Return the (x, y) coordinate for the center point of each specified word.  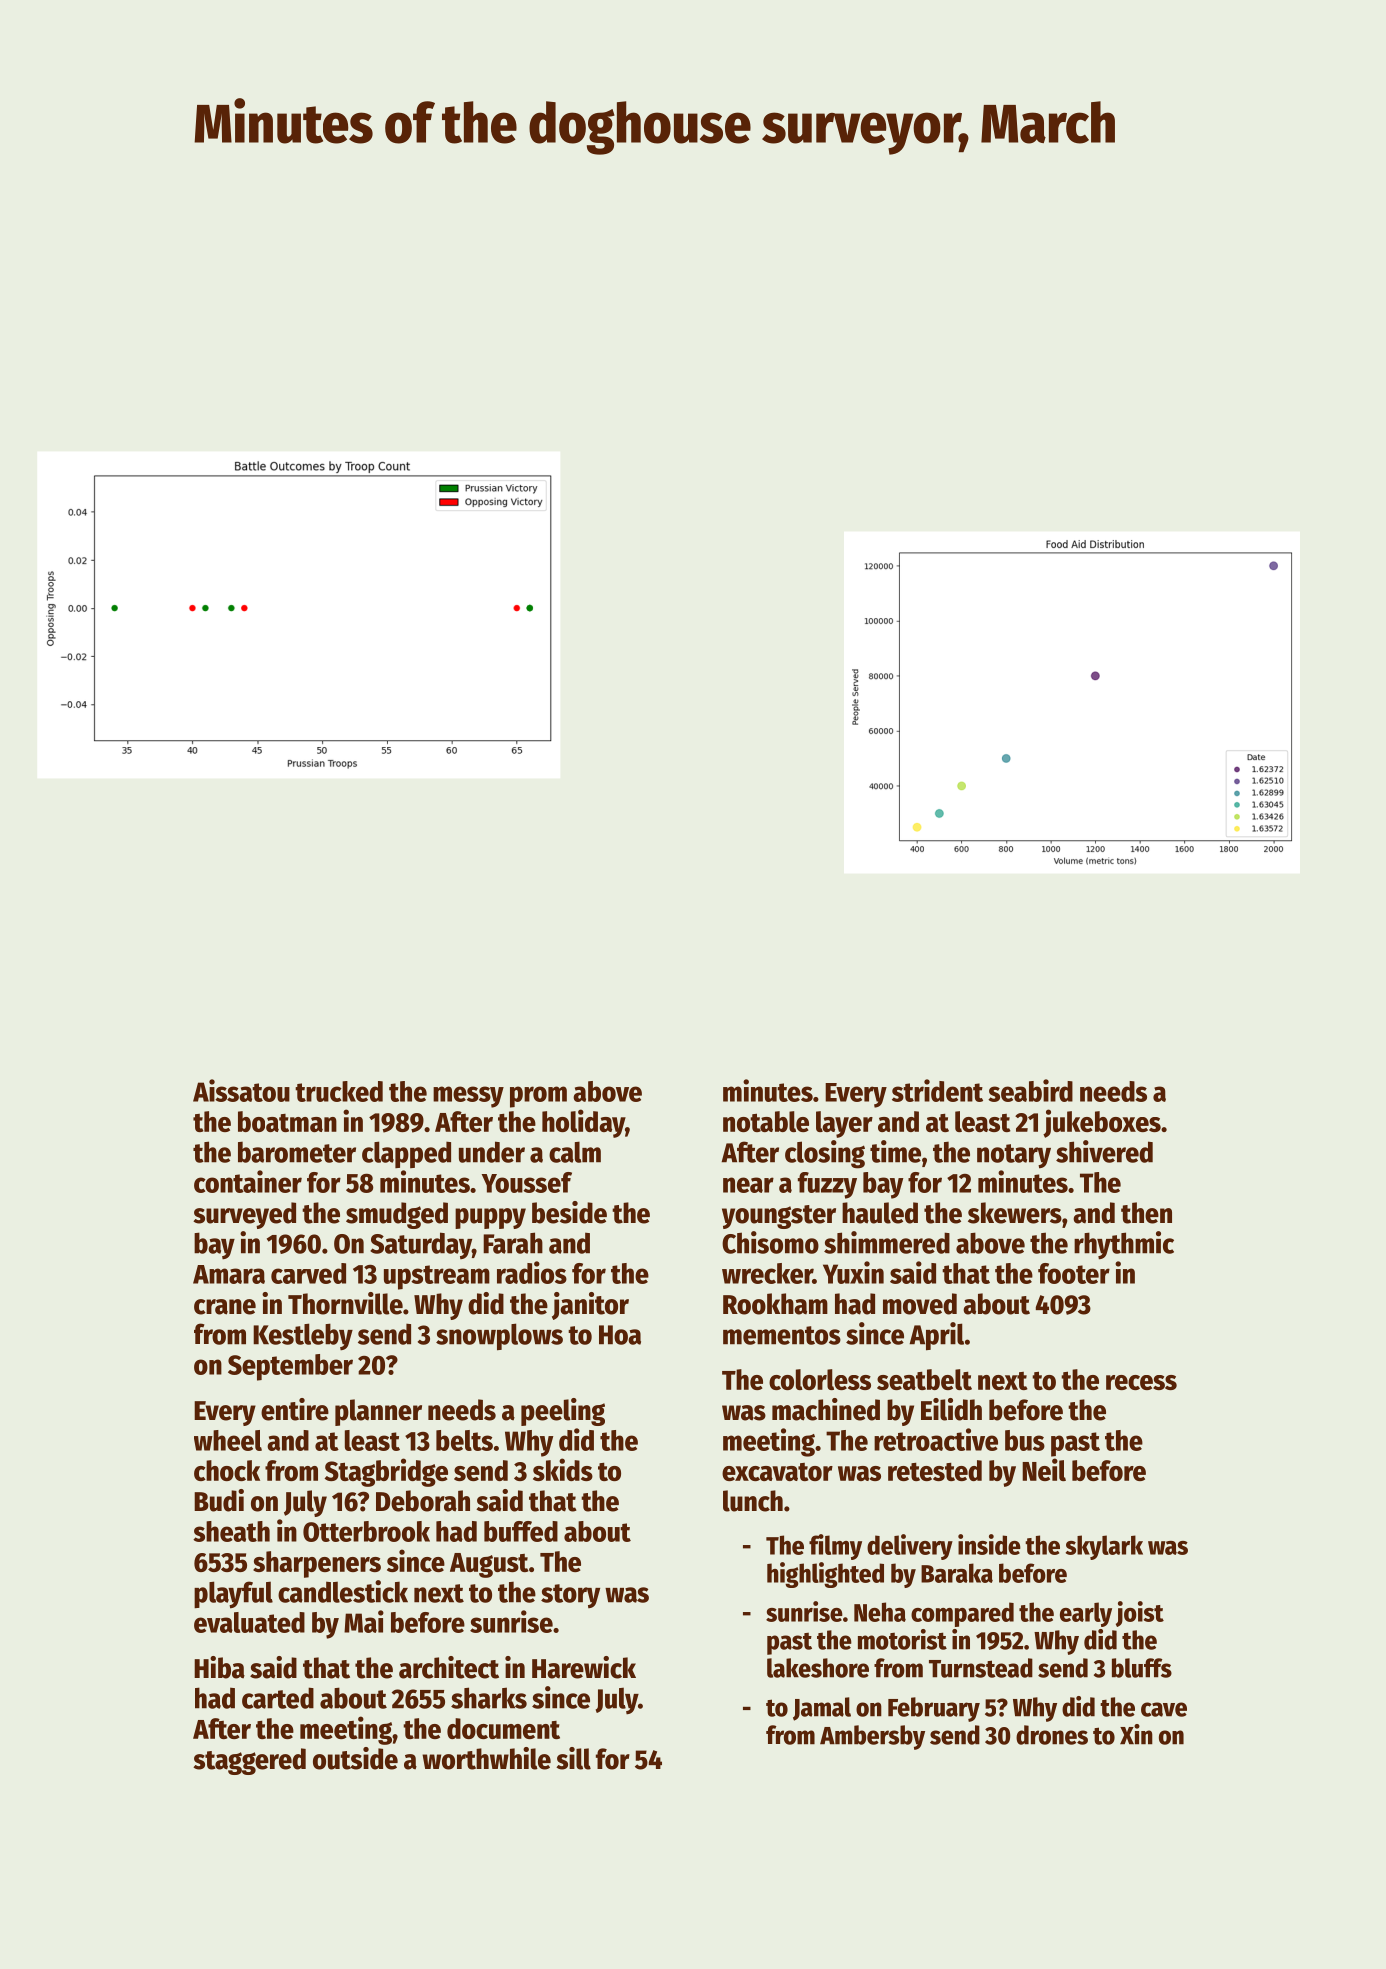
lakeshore (818, 1668)
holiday (583, 1123)
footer (1074, 1273)
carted (278, 1698)
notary (1014, 1156)
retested (935, 1470)
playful (233, 1595)
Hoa (620, 1335)
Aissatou (241, 1090)
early (1086, 1614)
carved (308, 1273)
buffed (521, 1531)
